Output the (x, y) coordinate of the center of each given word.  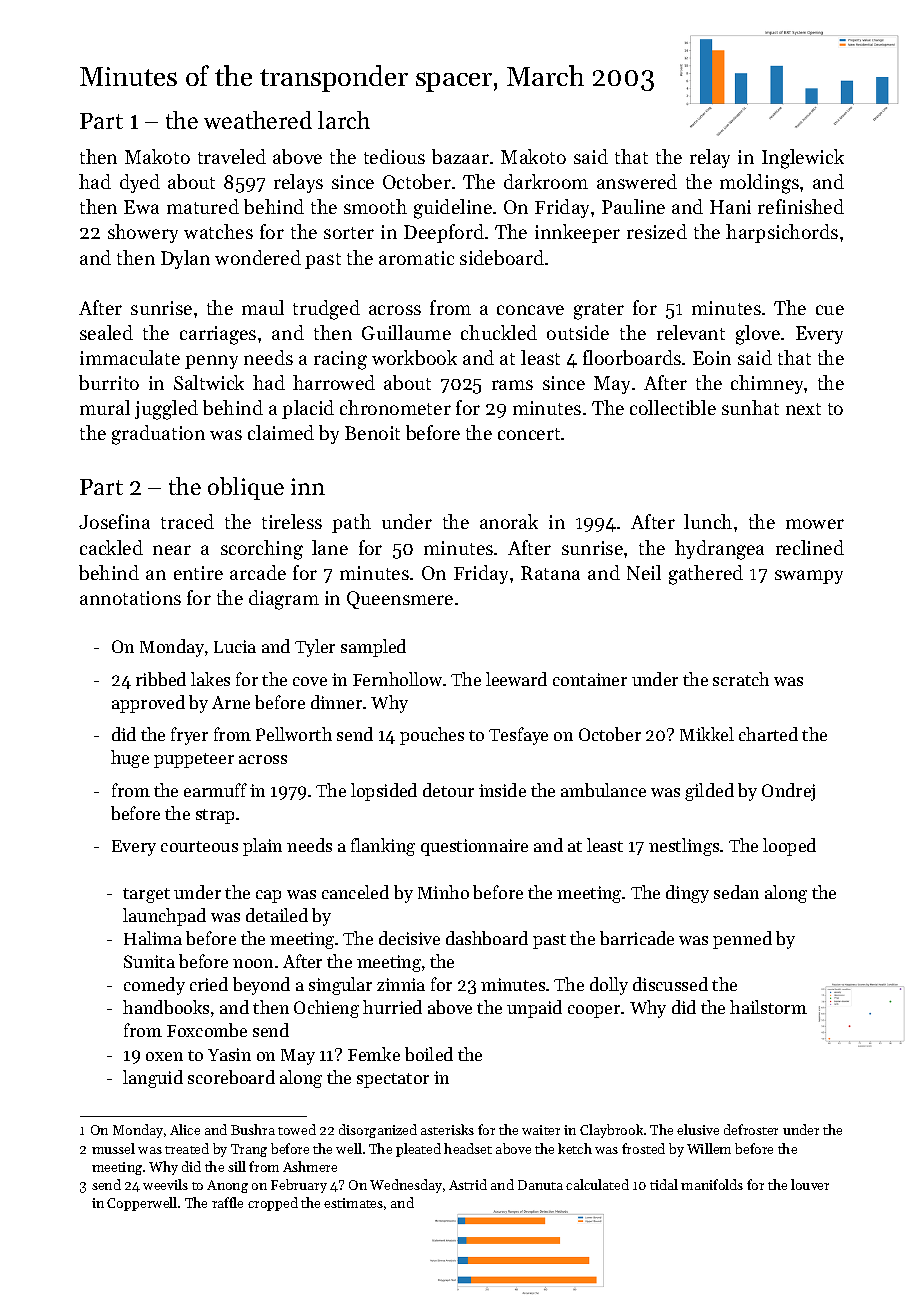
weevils (165, 1184)
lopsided (384, 792)
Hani (730, 207)
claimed (281, 432)
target (146, 895)
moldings (759, 184)
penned (742, 940)
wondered (258, 257)
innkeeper (577, 233)
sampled (373, 648)
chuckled (499, 332)
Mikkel (707, 734)
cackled (111, 547)
